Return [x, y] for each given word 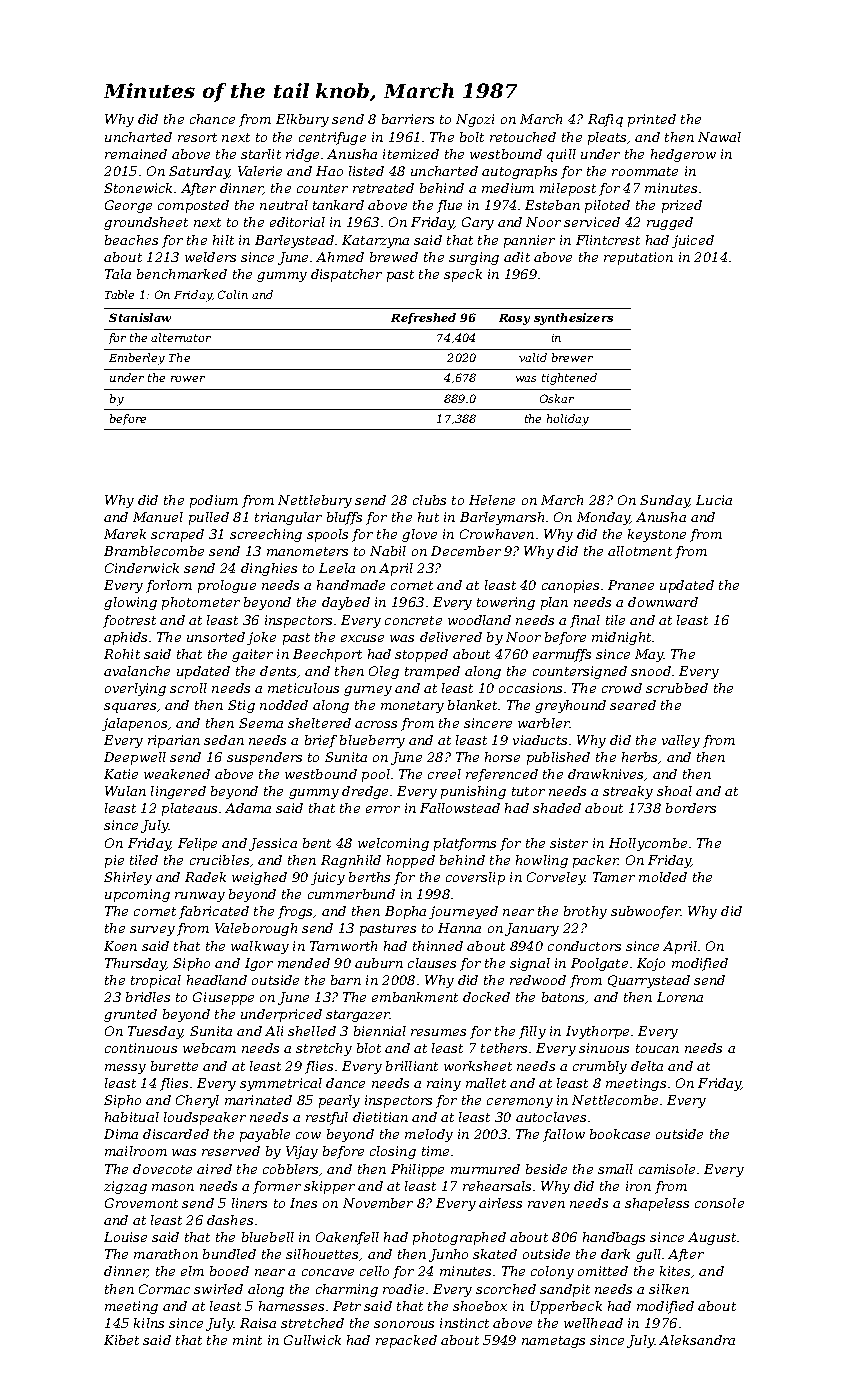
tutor [528, 791]
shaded [557, 808]
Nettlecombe [615, 1100]
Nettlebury [315, 501]
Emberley [137, 359]
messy [125, 1069]
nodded [284, 705]
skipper [329, 1187]
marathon [166, 1254]
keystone [657, 535]
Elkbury [302, 120]
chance [212, 119]
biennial [380, 1031]
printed [652, 120]
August [712, 1238]
